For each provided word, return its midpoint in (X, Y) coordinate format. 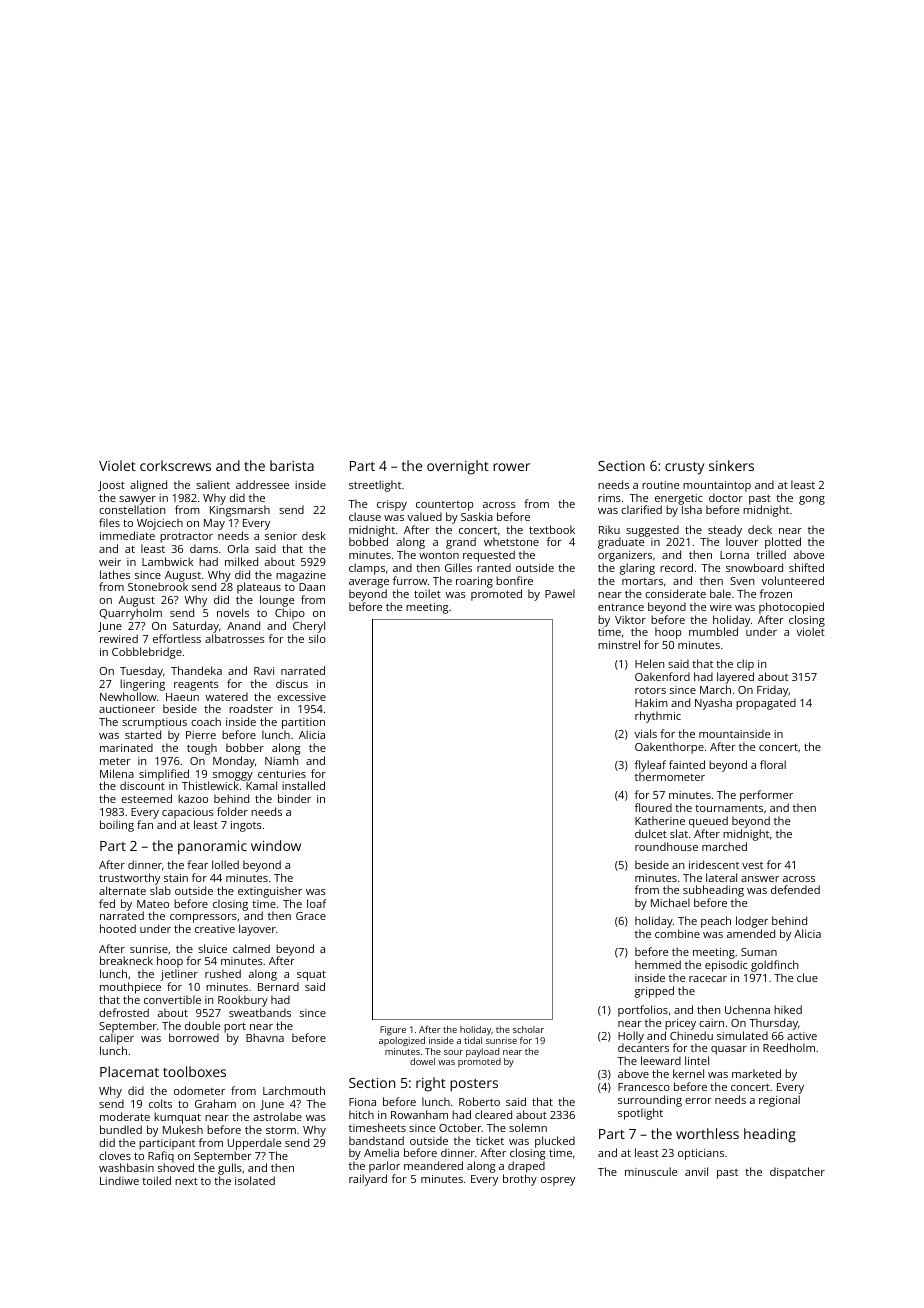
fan (145, 824)
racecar (708, 979)
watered (227, 696)
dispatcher (797, 1173)
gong (812, 500)
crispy (392, 505)
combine (677, 933)
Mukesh (183, 1129)
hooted (118, 928)
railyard (368, 1180)
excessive (301, 697)
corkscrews (175, 465)
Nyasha (713, 704)
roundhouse (666, 846)
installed (303, 785)
